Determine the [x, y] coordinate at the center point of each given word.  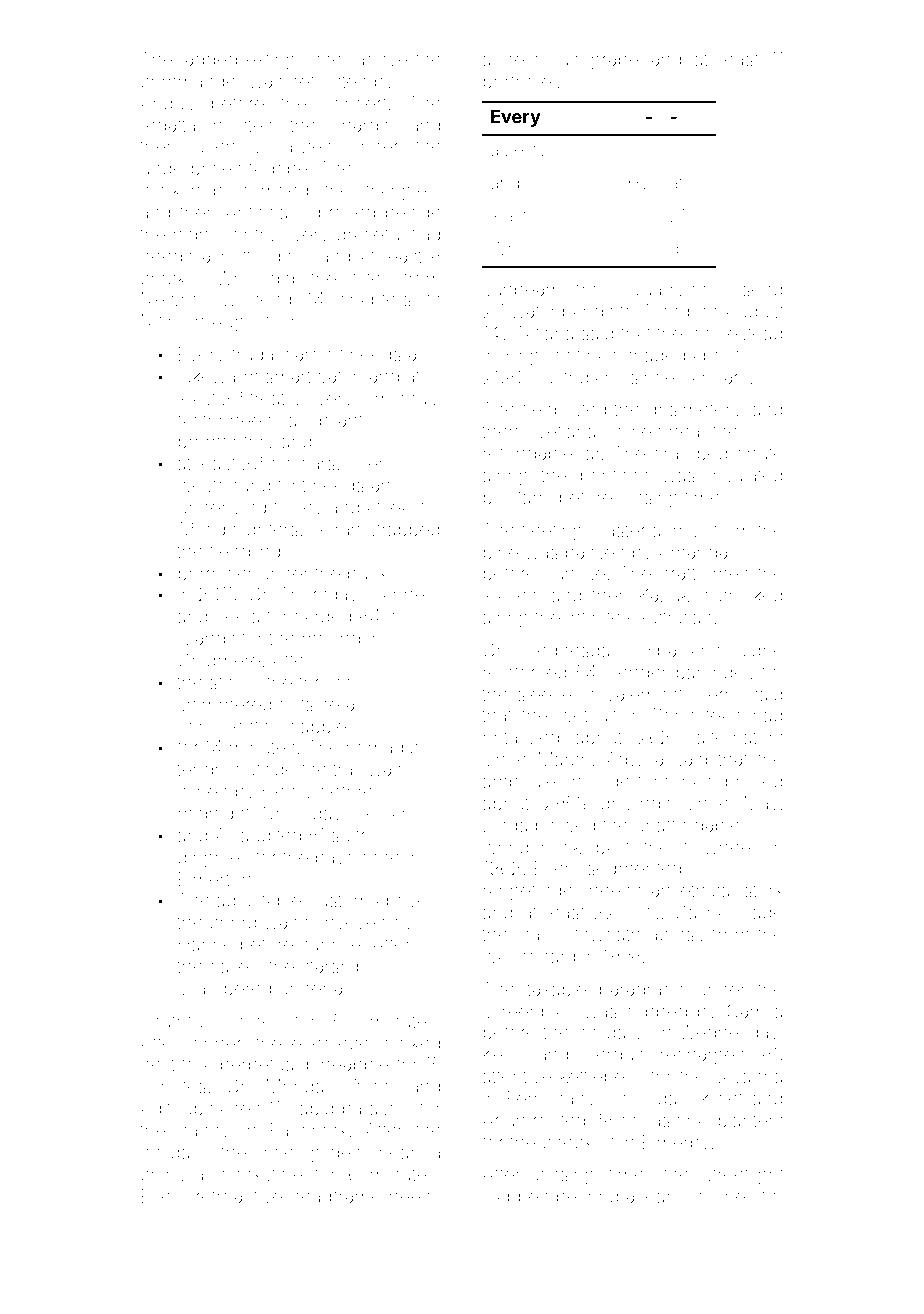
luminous [398, 398]
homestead [736, 333]
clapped [516, 1198]
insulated [746, 475]
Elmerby [676, 1144]
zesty [526, 152]
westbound [224, 485]
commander [191, 81]
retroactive [239, 1196]
